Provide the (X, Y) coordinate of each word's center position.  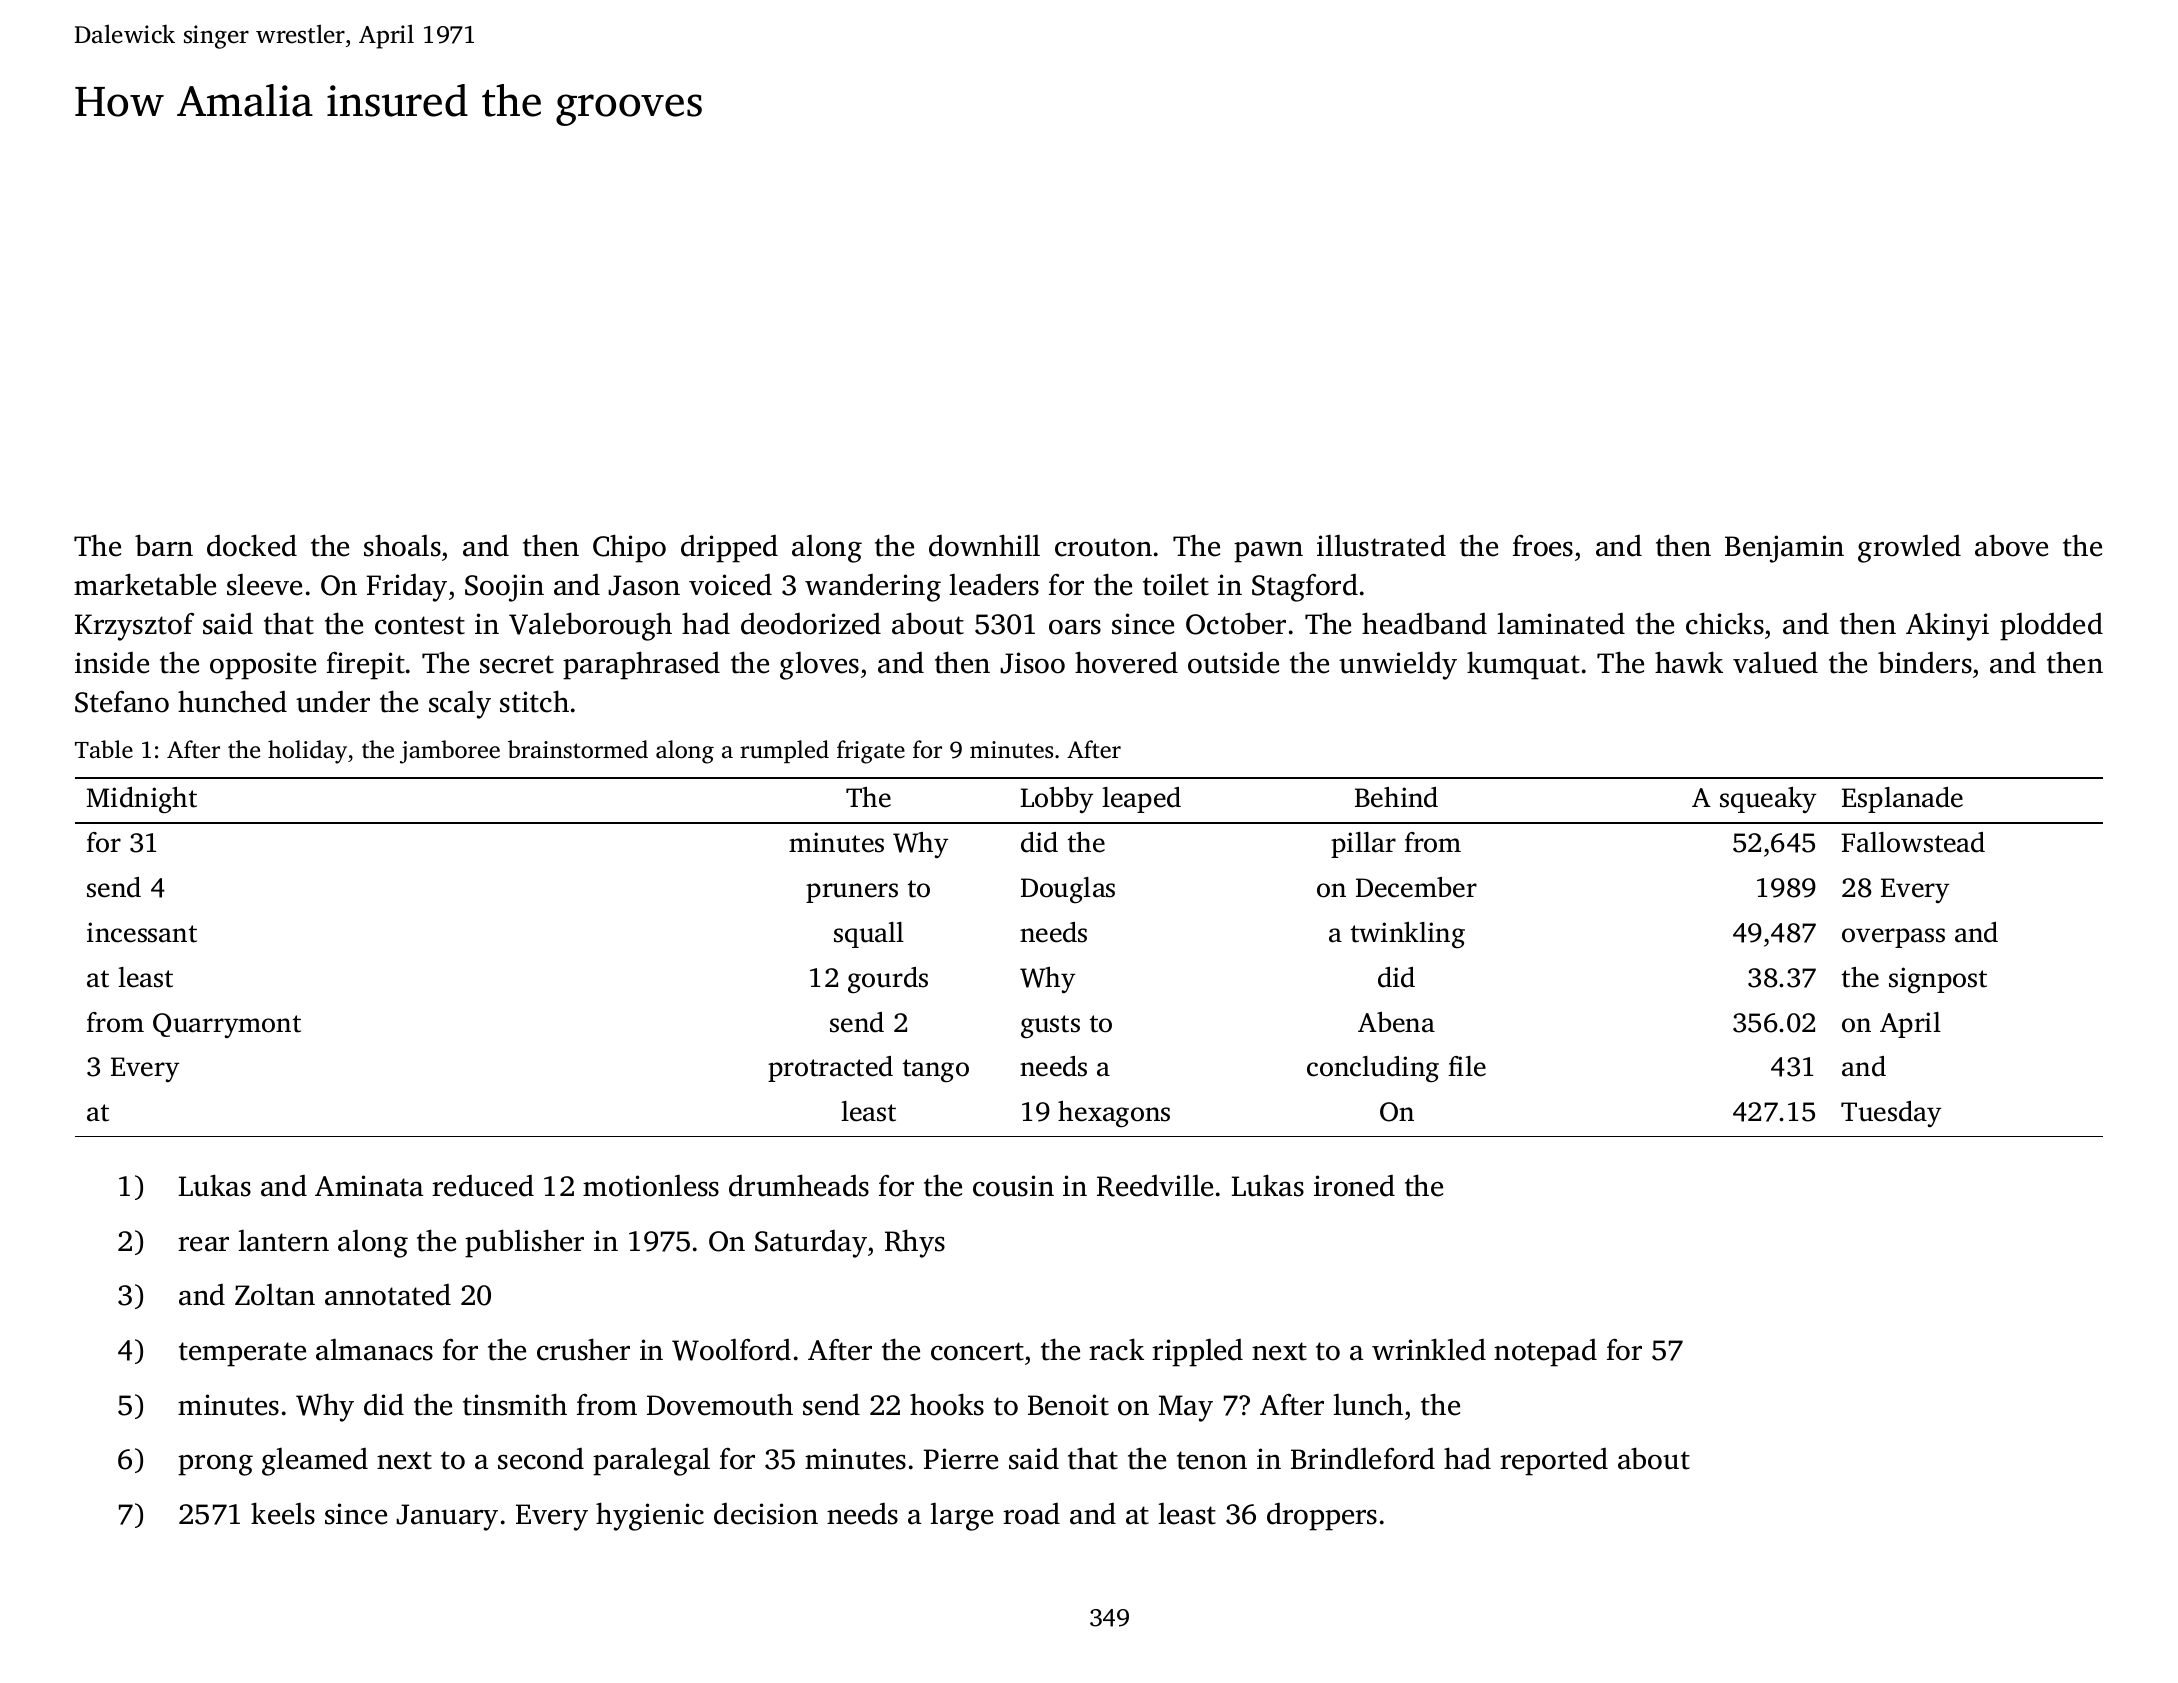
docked (252, 545)
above (2011, 545)
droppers (1322, 1517)
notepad (1545, 1353)
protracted (830, 1069)
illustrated (1381, 545)
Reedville (1155, 1185)
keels (283, 1513)
